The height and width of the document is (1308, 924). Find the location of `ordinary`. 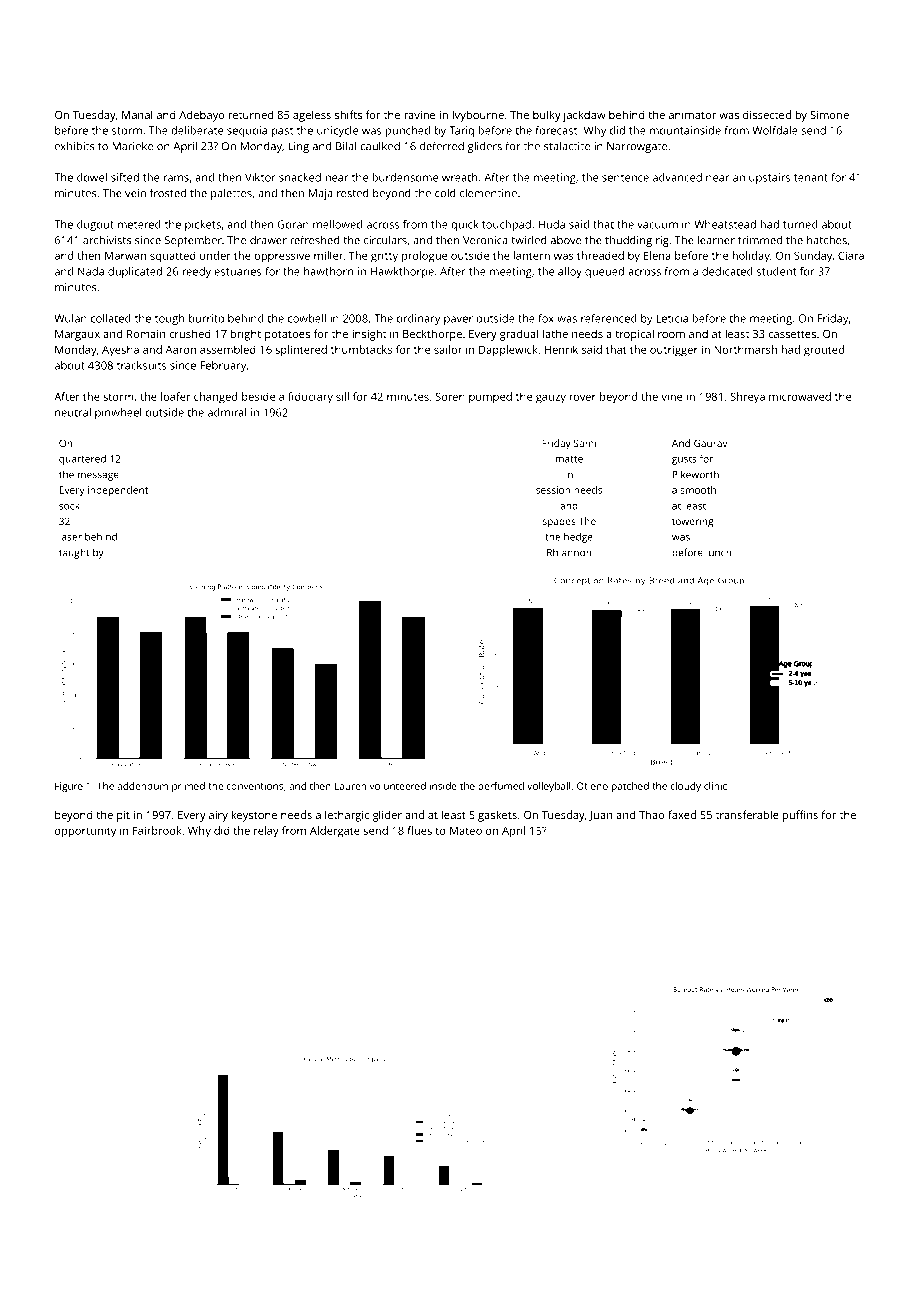

ordinary is located at coordinates (418, 319).
